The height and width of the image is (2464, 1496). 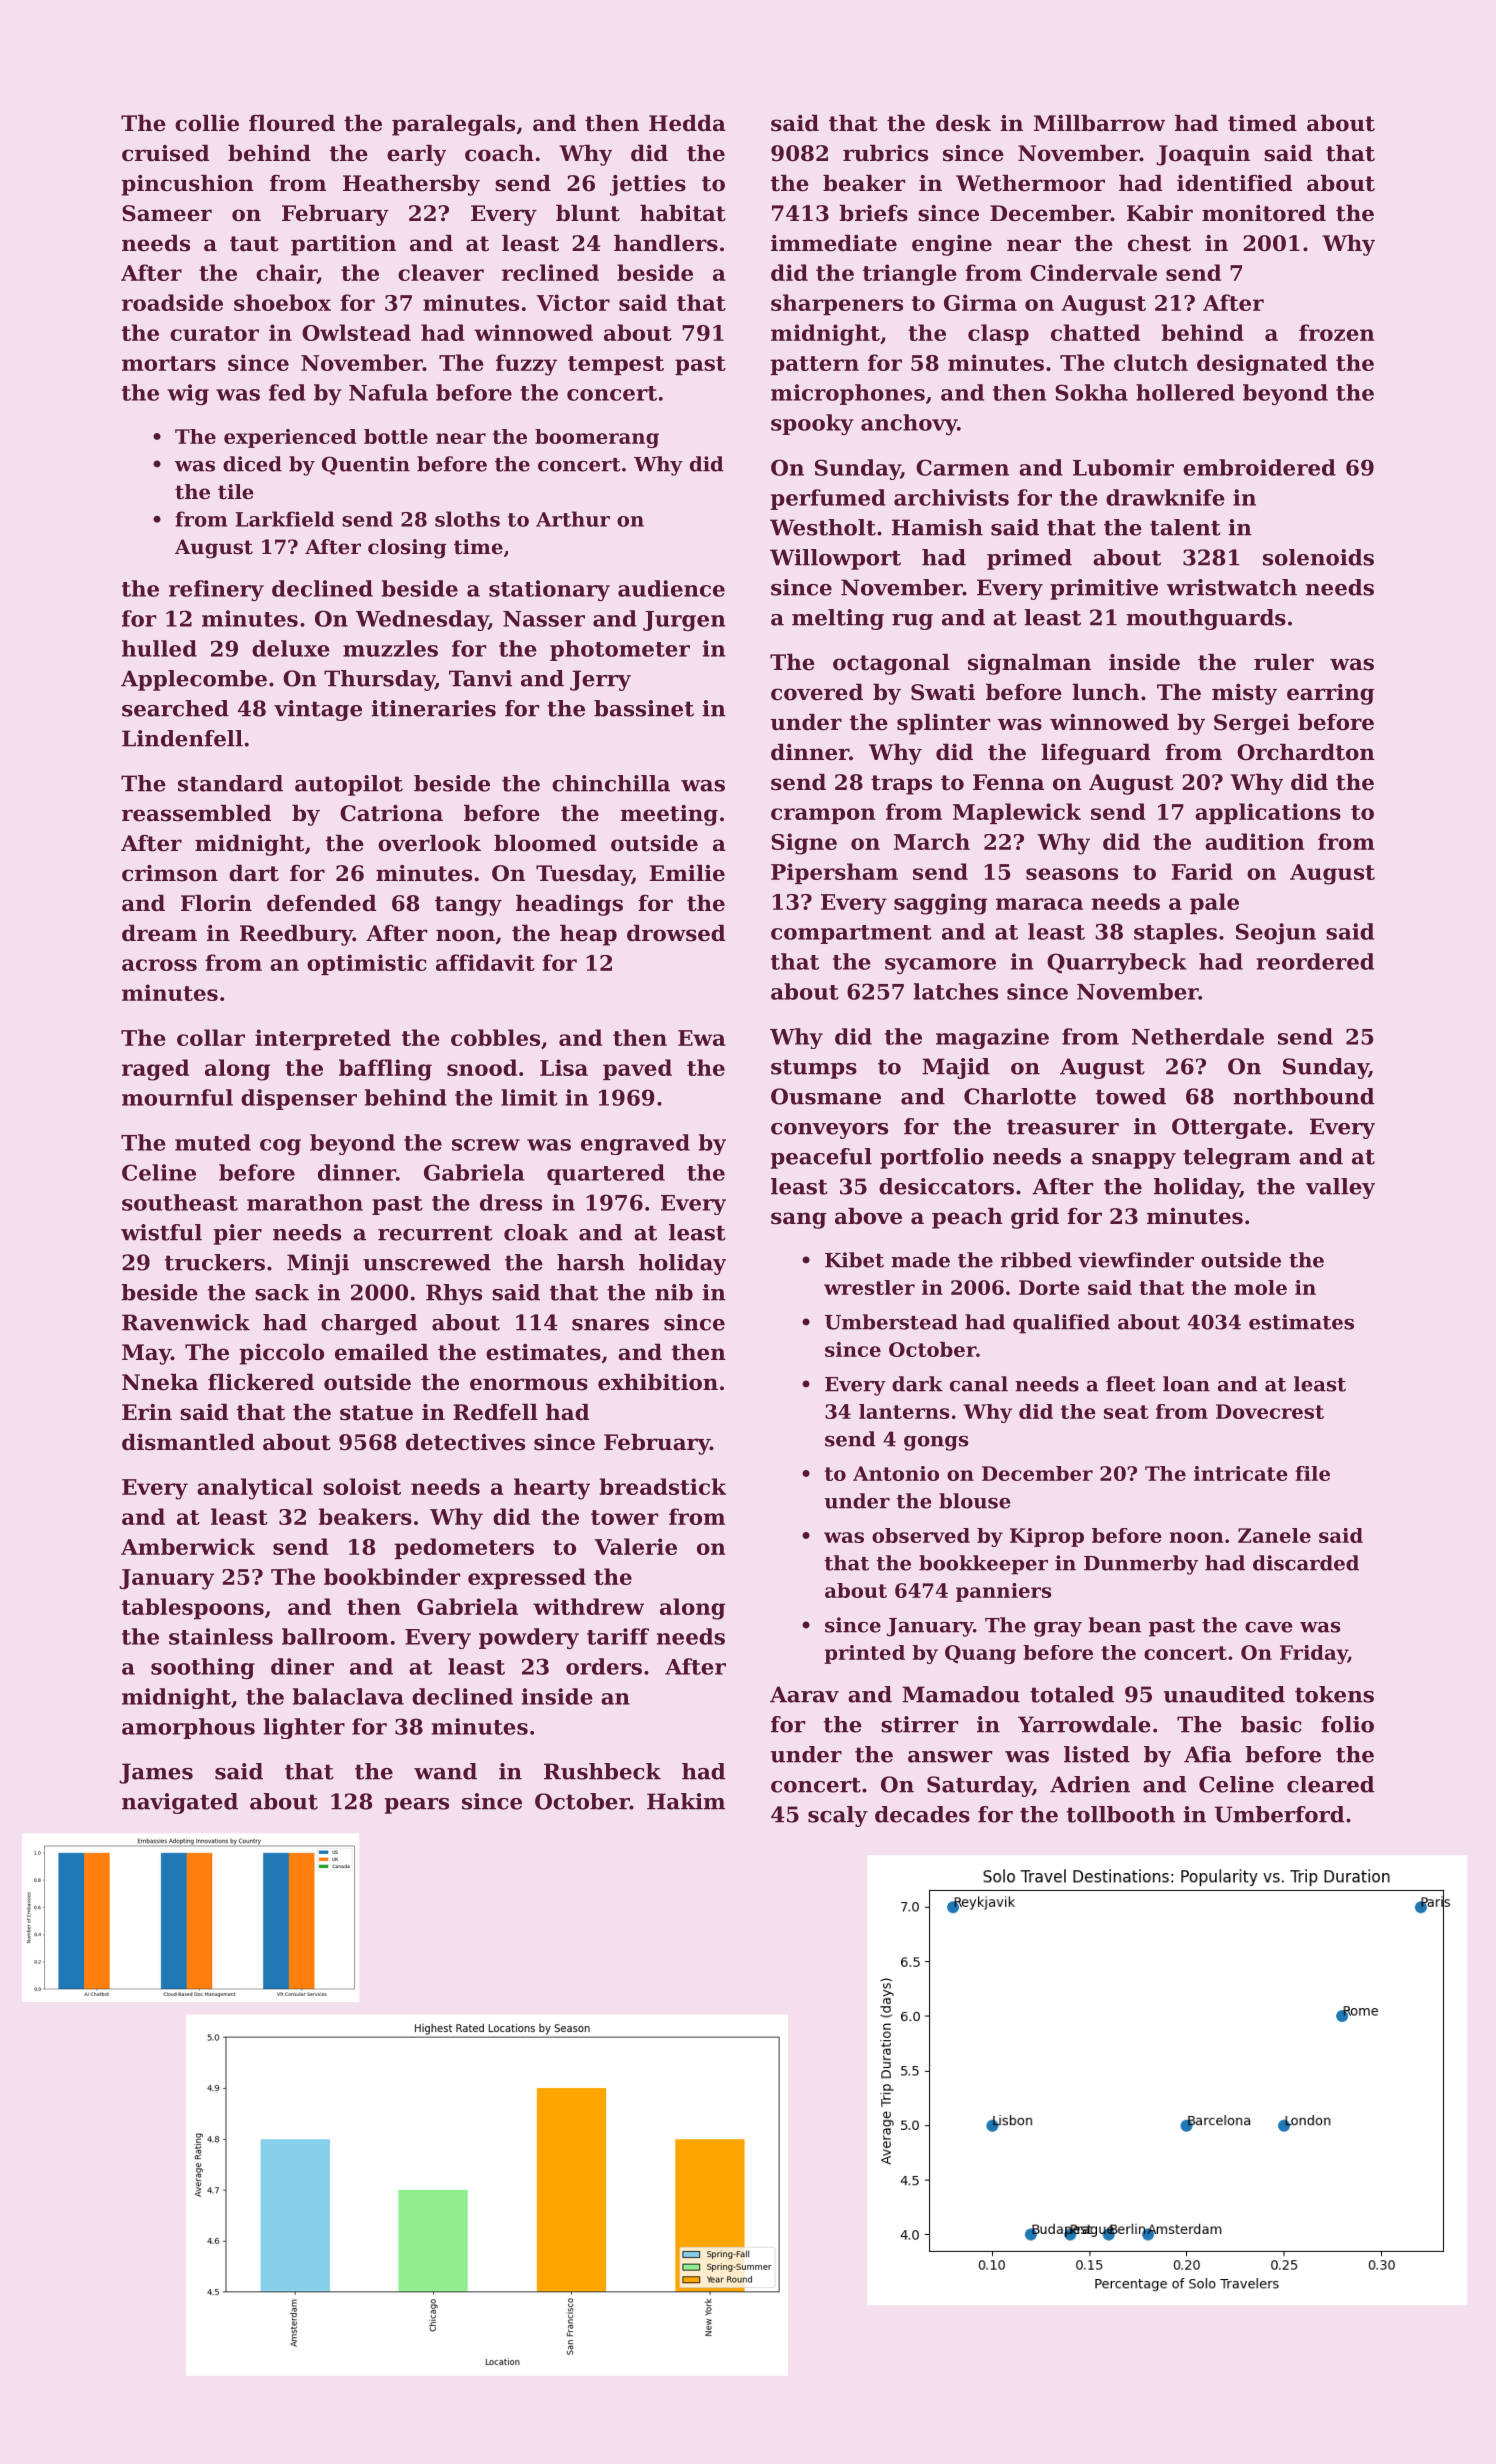 I want to click on tollbooth, so click(x=1121, y=1814).
